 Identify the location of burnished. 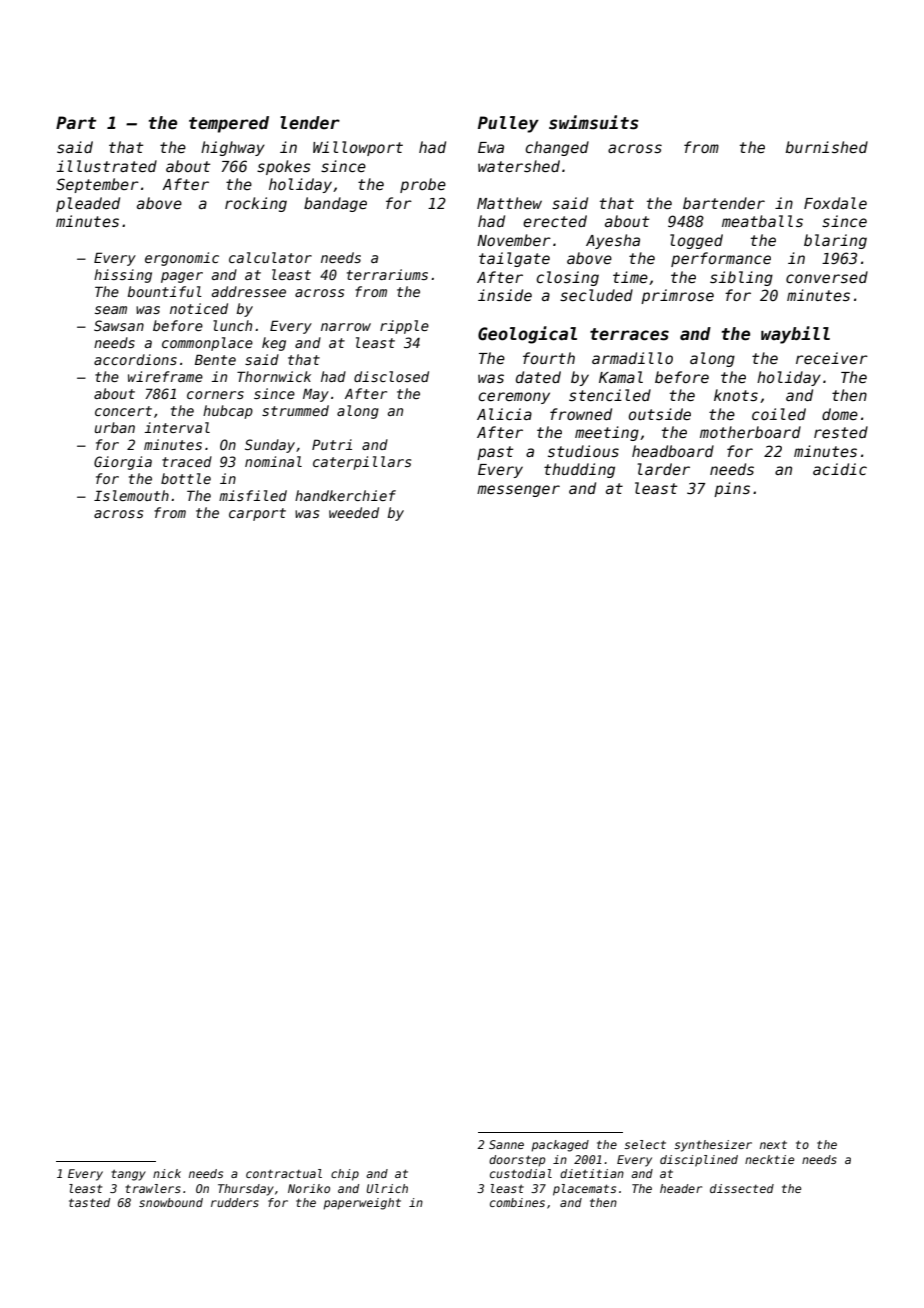
(827, 147).
